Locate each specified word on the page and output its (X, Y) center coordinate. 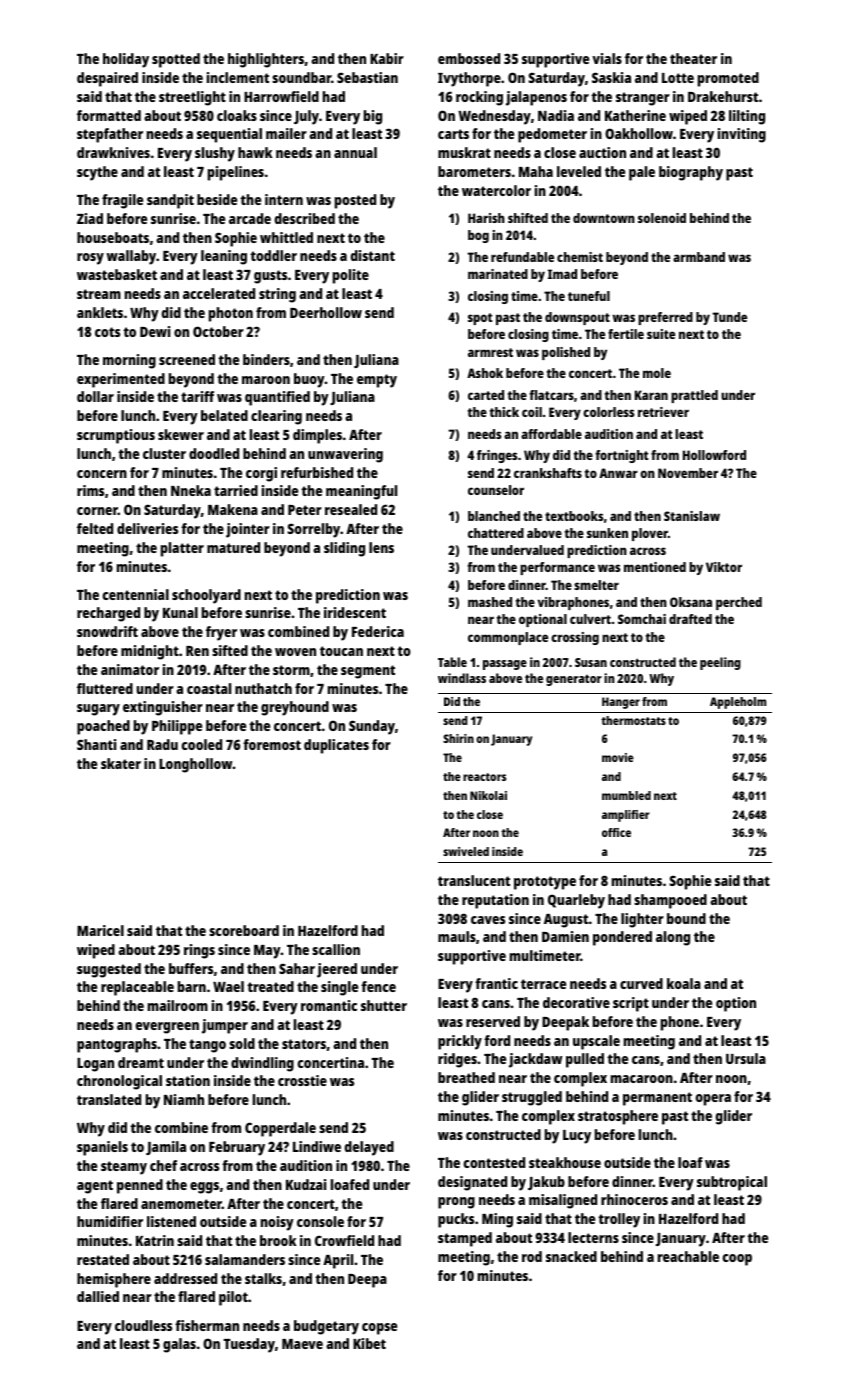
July (306, 117)
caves (488, 920)
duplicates (336, 746)
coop (737, 1260)
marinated (498, 274)
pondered (622, 938)
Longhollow (196, 765)
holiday (126, 60)
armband (699, 257)
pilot (233, 1298)
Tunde (729, 317)
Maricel (100, 930)
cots (107, 332)
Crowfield (344, 1240)
